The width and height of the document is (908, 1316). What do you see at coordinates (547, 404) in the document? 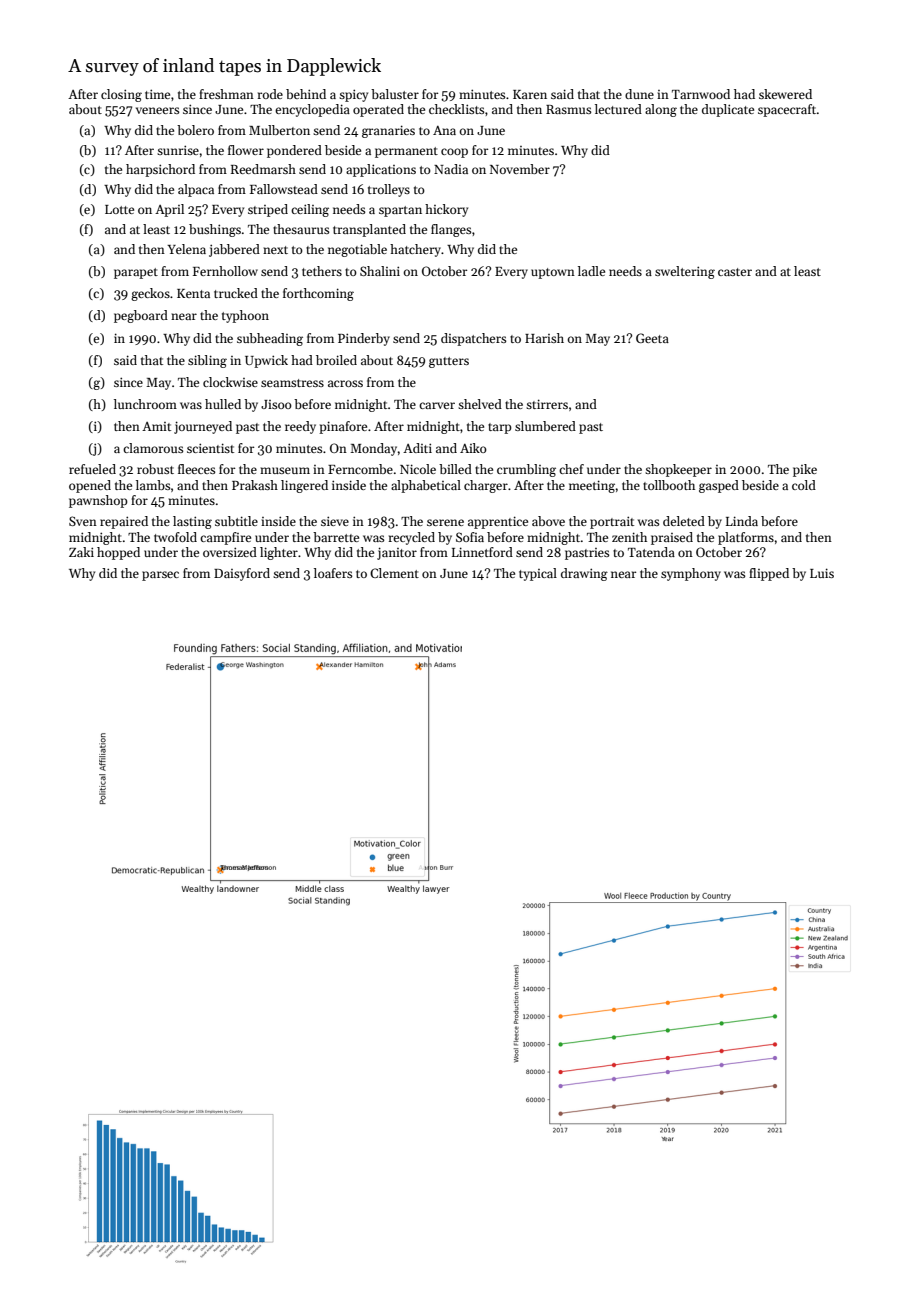
I see `stirrers` at bounding box center [547, 404].
